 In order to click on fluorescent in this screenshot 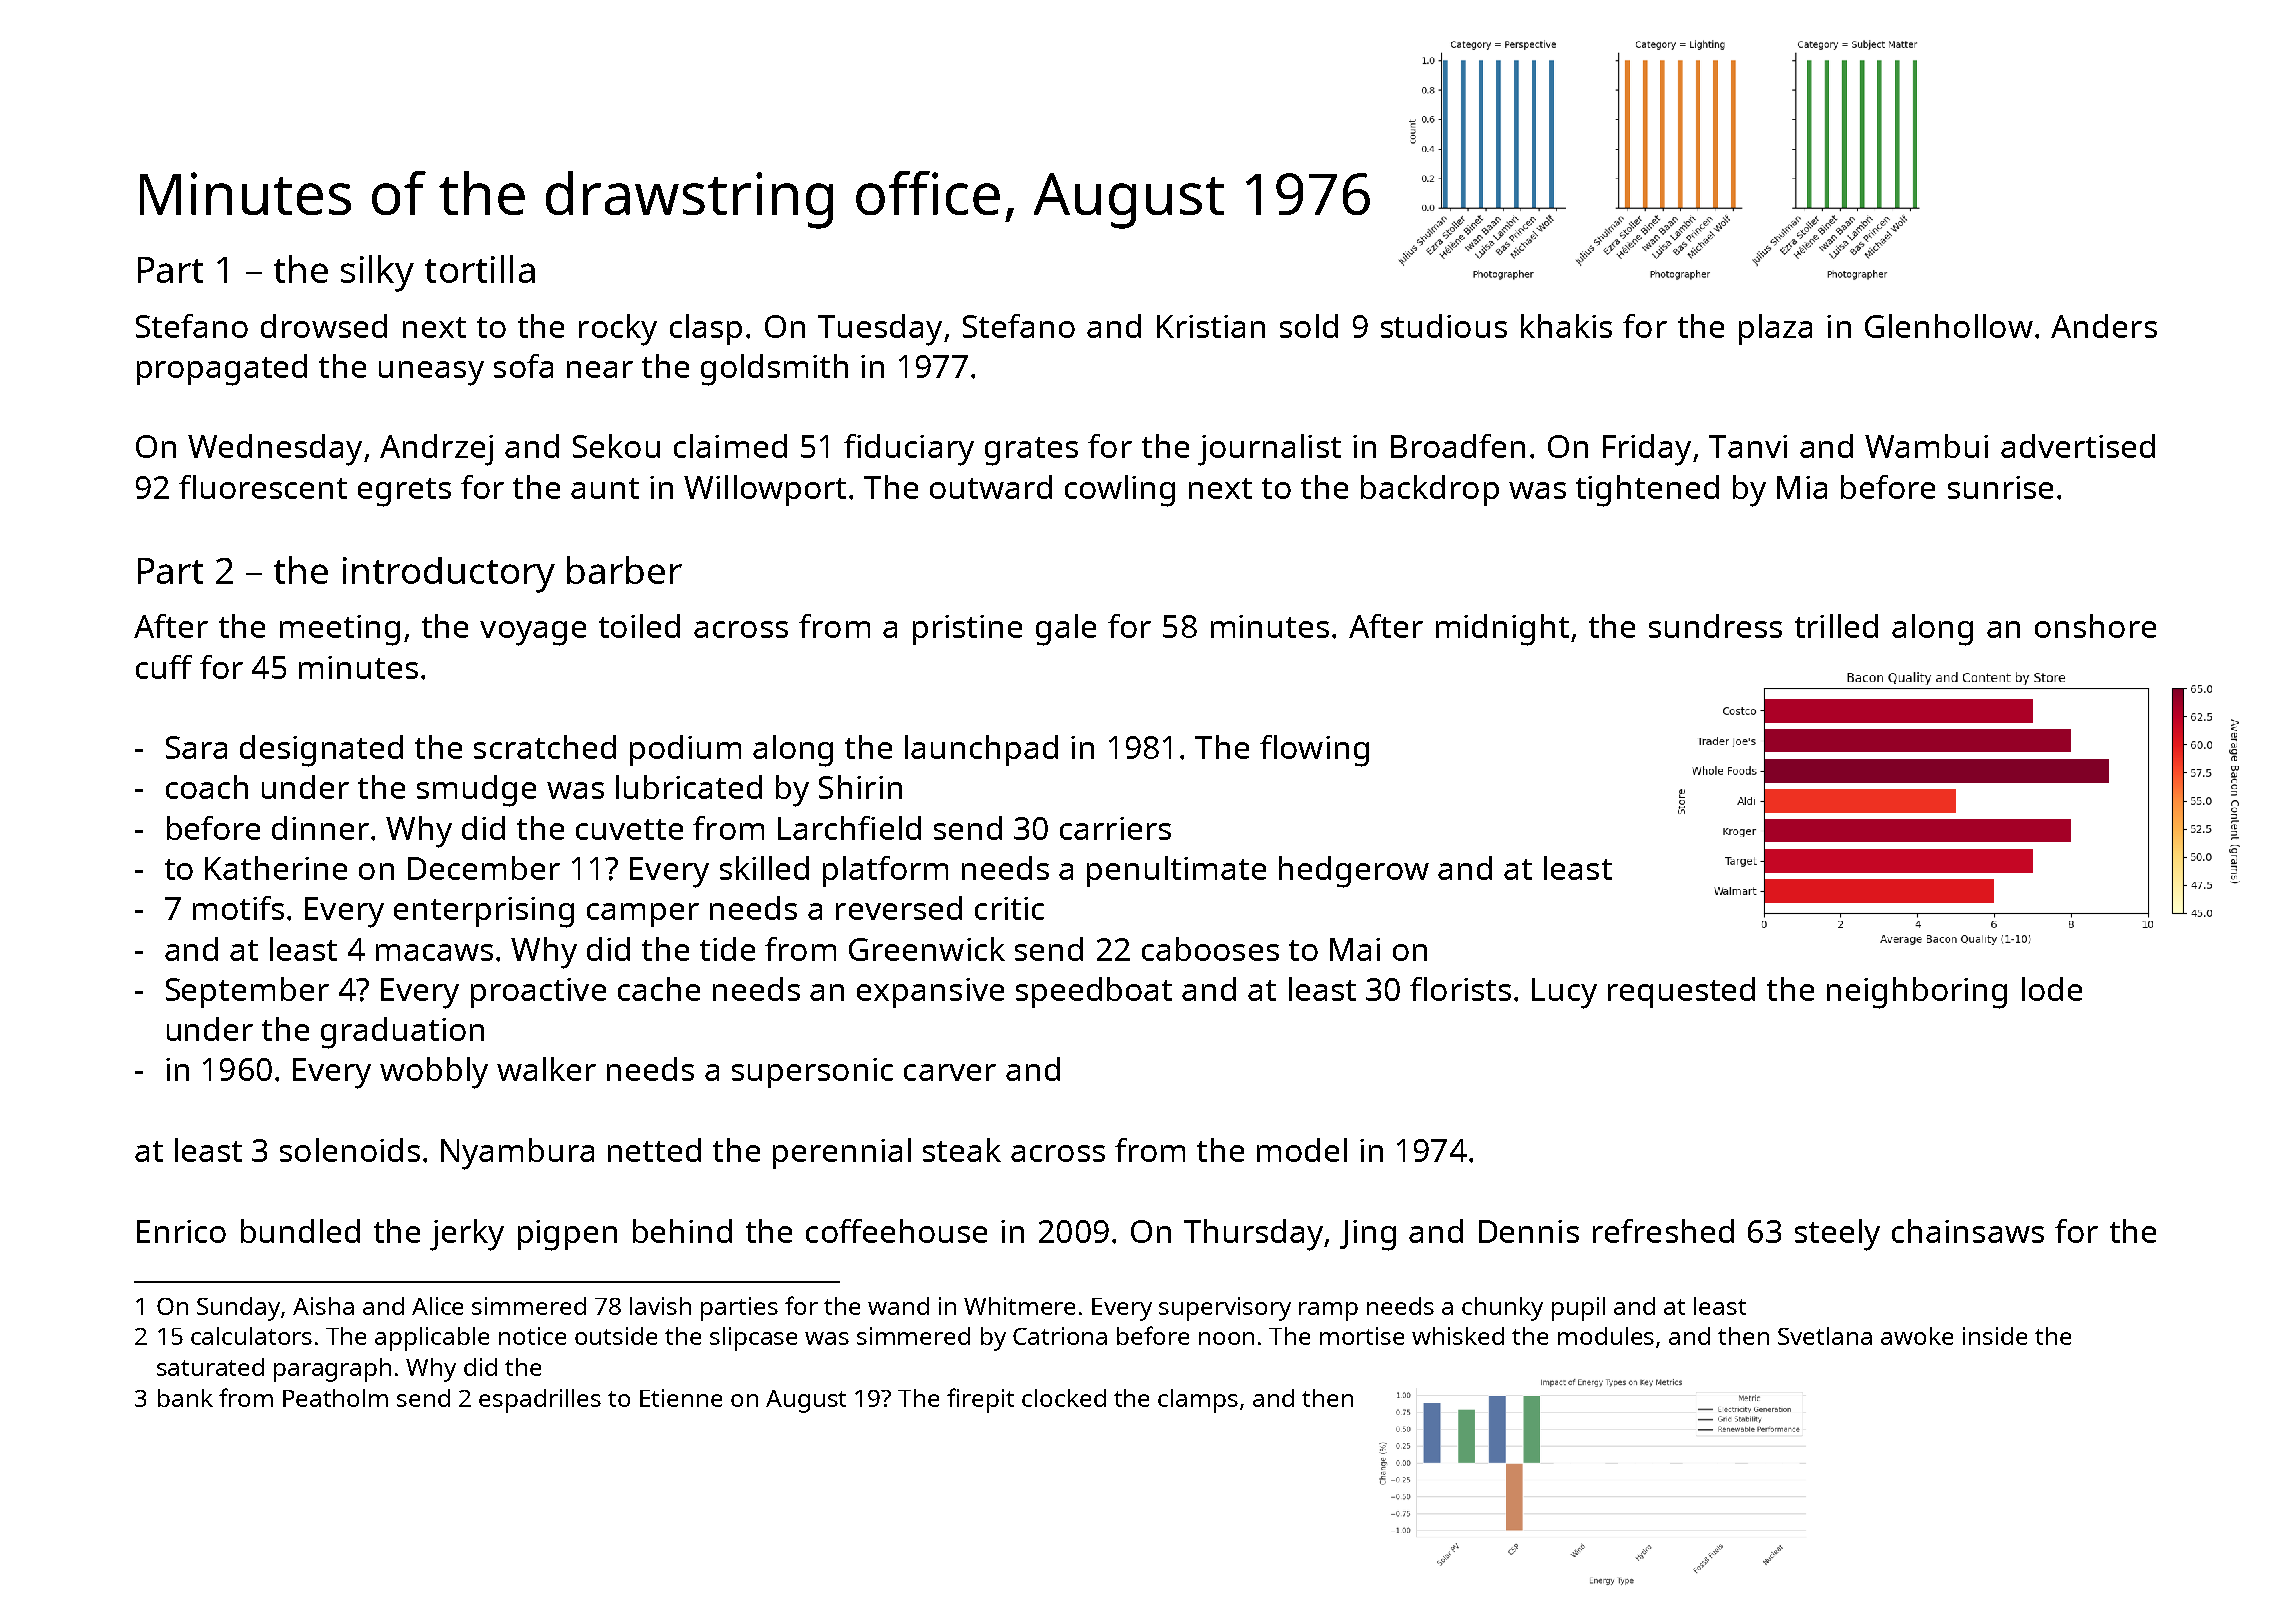, I will do `click(263, 487)`.
